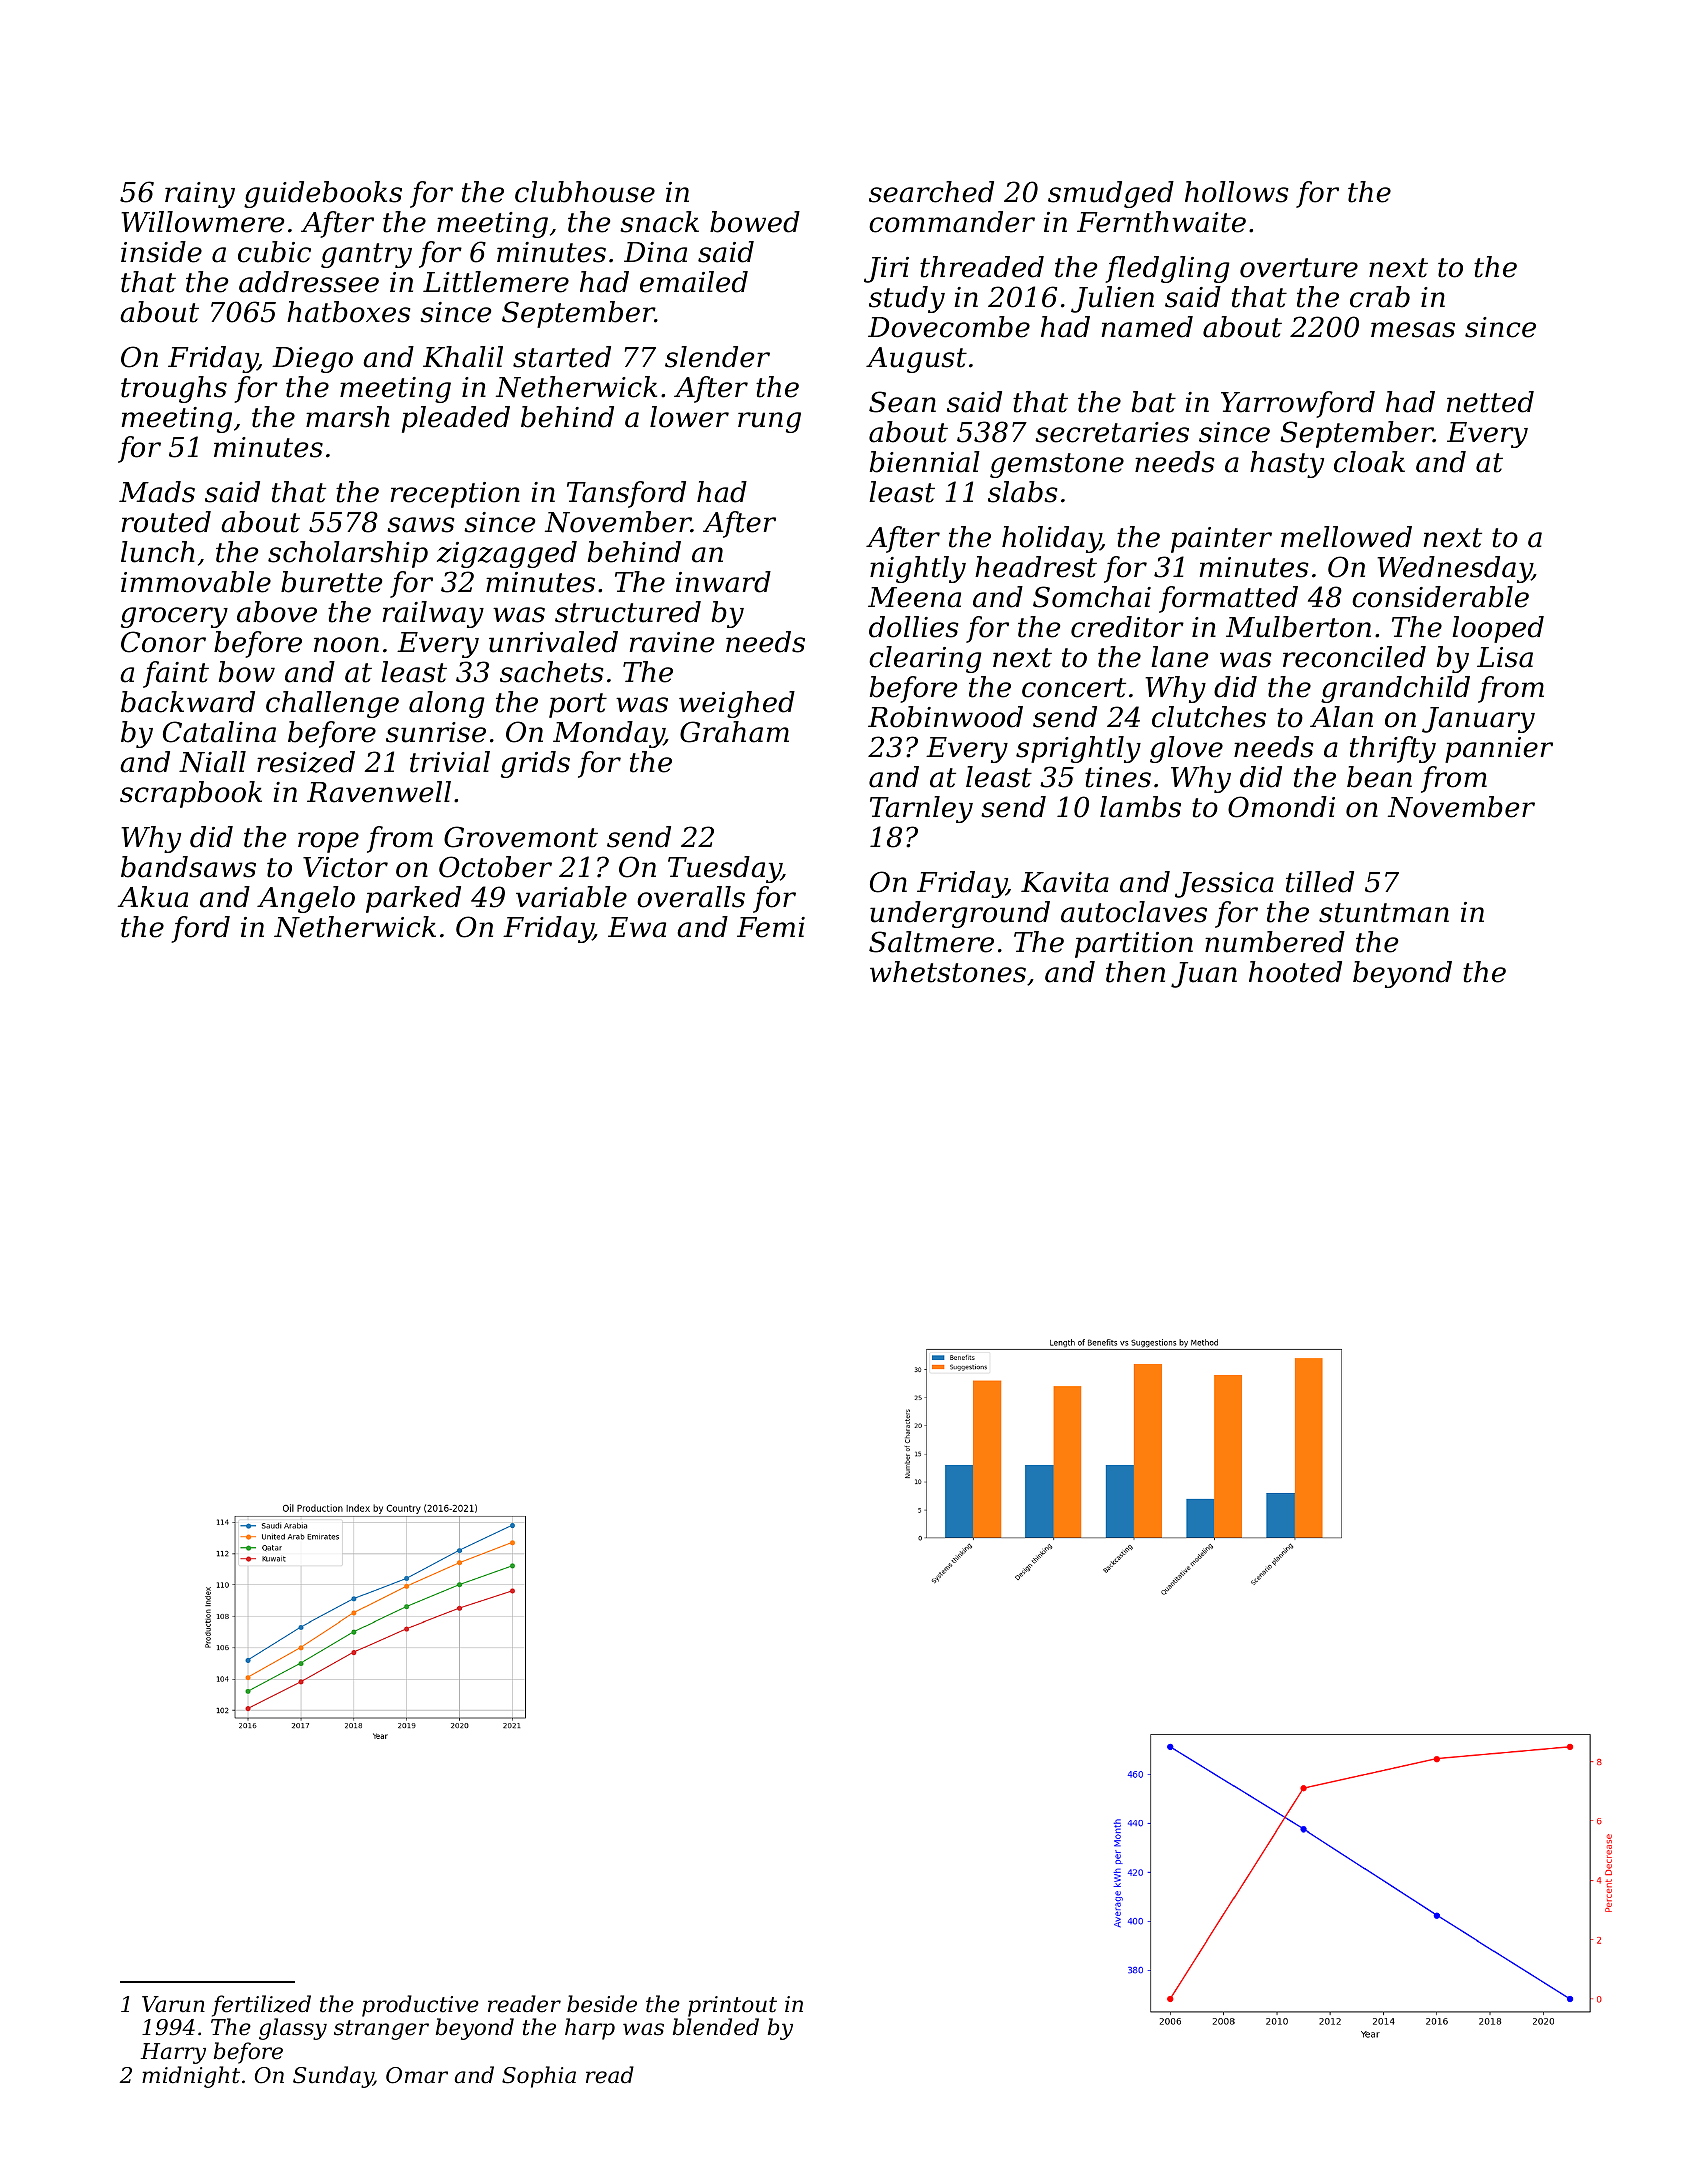 The height and width of the page is (2178, 1683). I want to click on Omar, so click(417, 2075).
